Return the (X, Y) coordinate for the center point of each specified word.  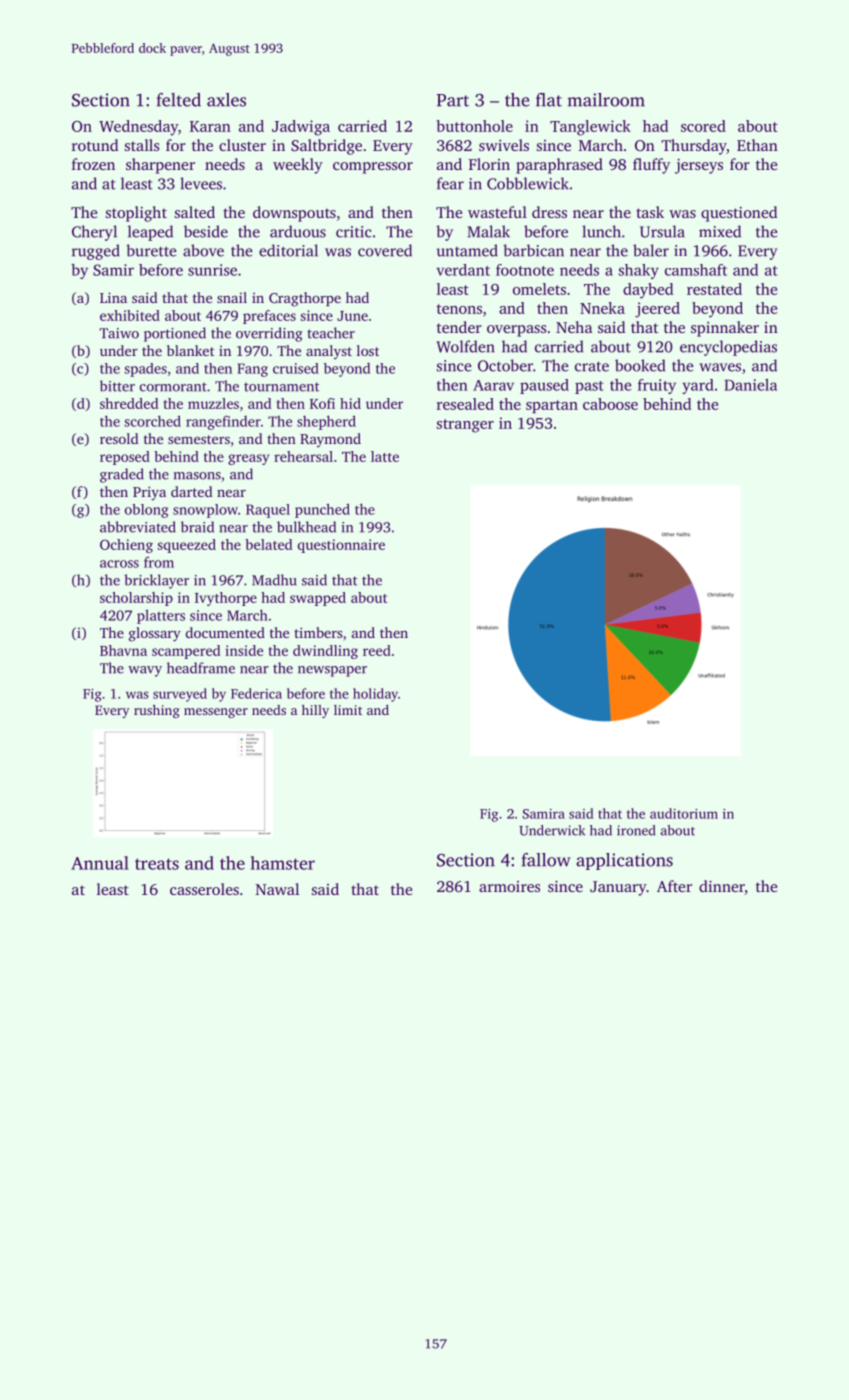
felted (179, 100)
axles (226, 100)
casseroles (204, 889)
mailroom (606, 100)
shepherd (326, 422)
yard (698, 386)
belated (268, 544)
